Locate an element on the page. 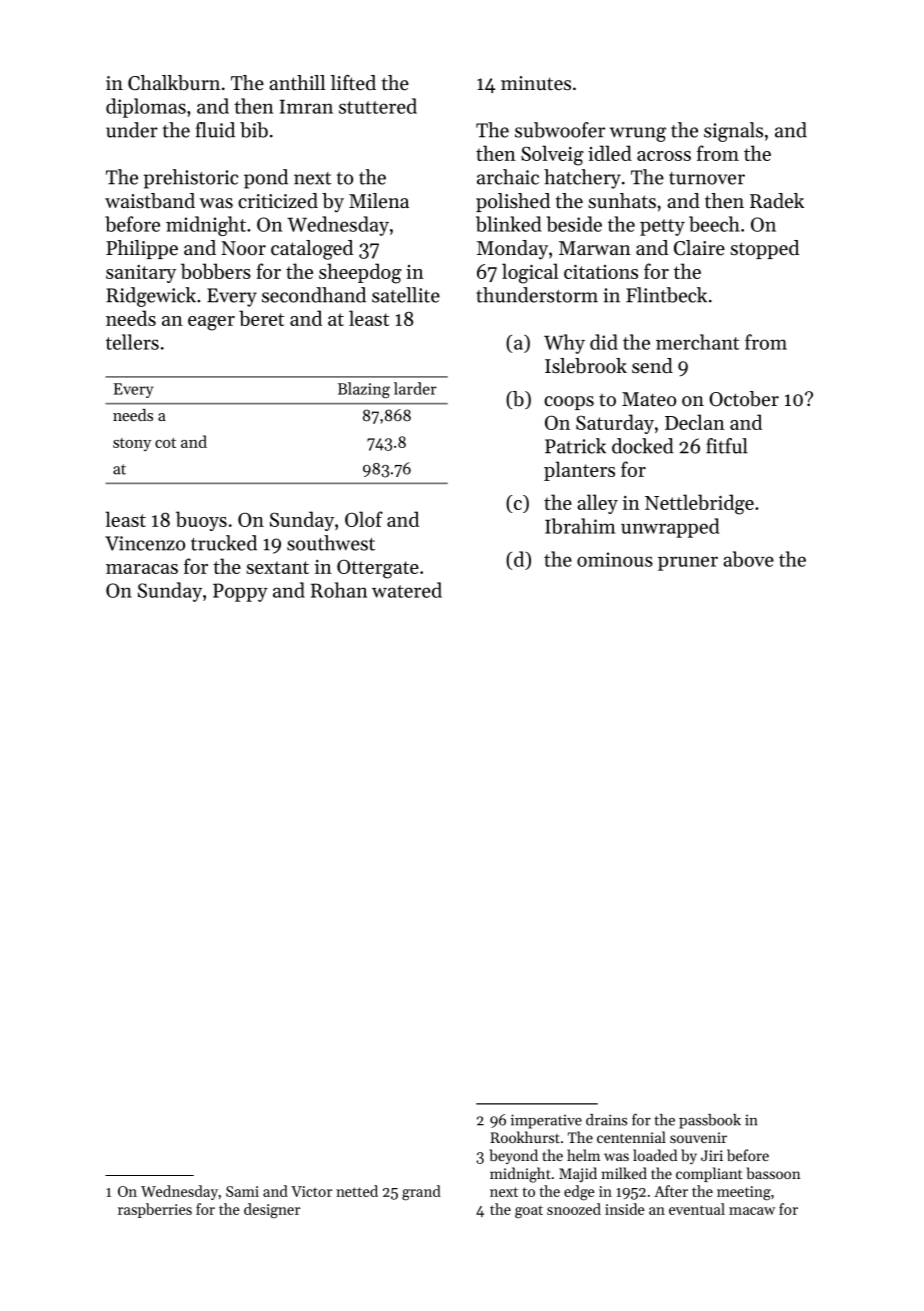  minutes is located at coordinates (536, 83).
